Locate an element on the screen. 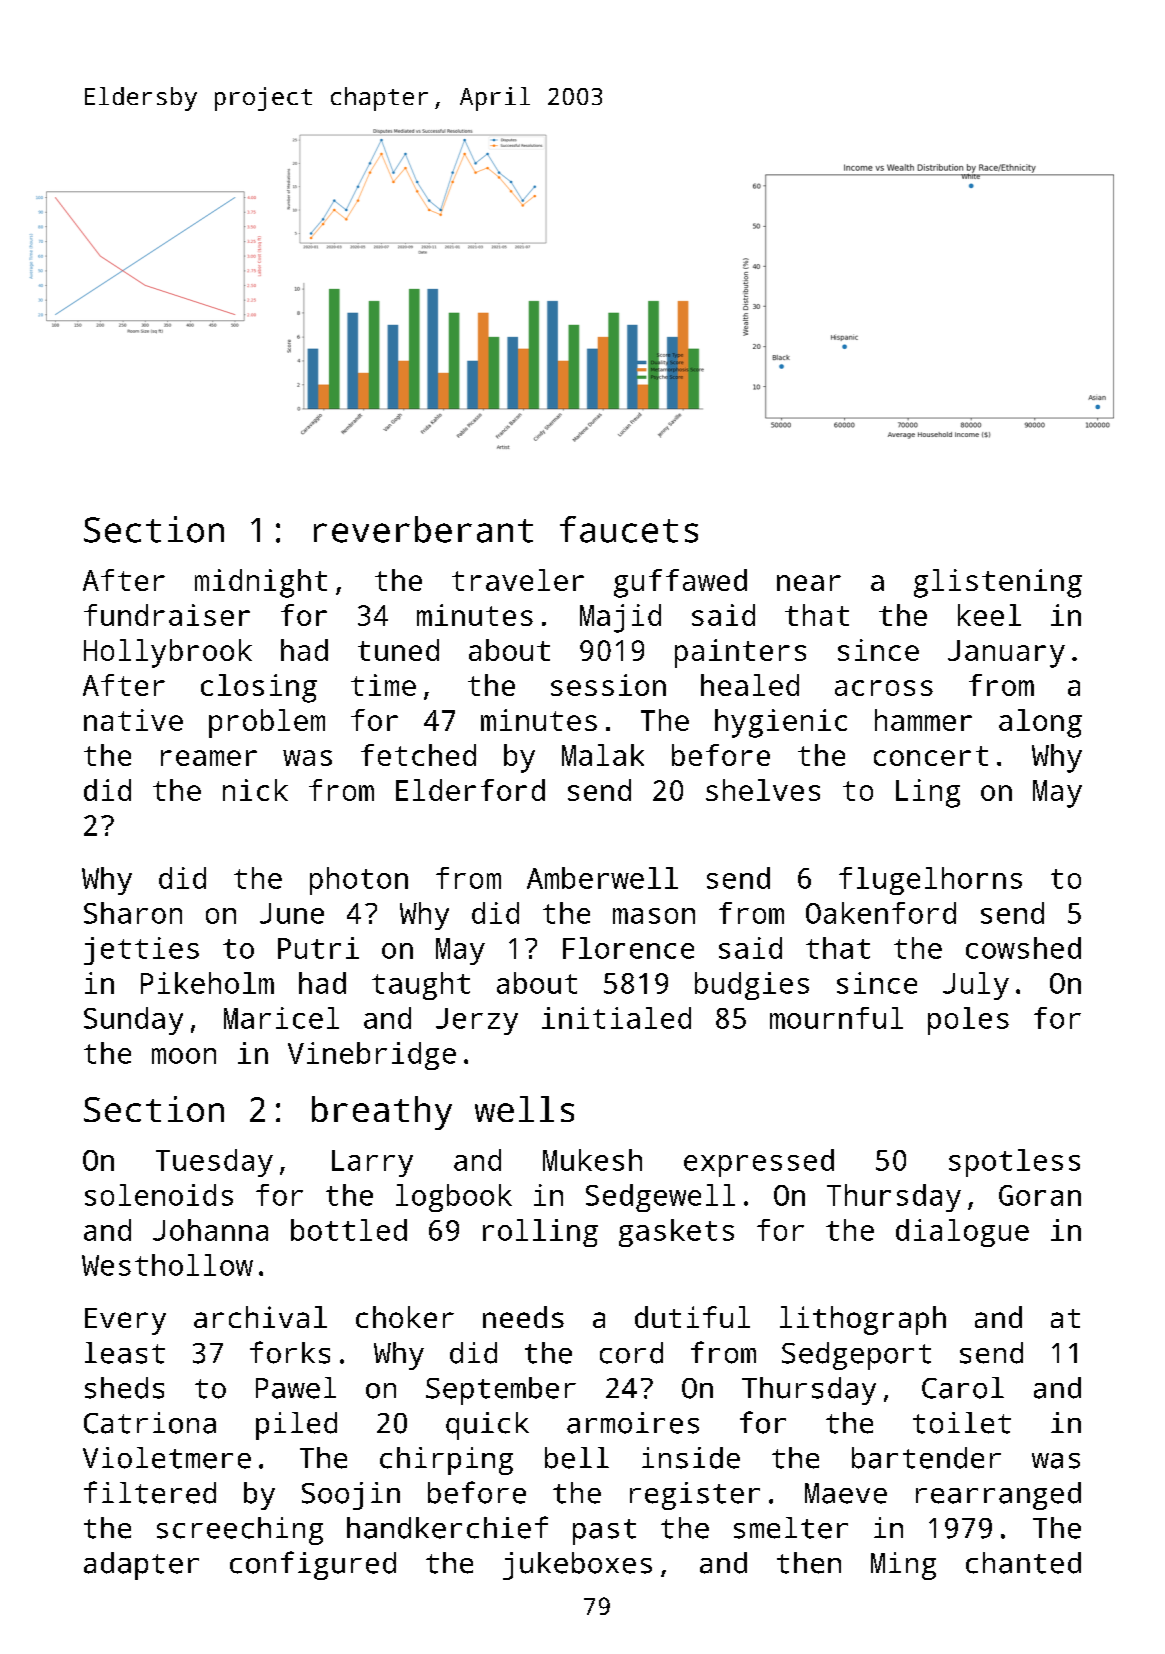 The image size is (1165, 1654). filtered is located at coordinates (150, 1492).
